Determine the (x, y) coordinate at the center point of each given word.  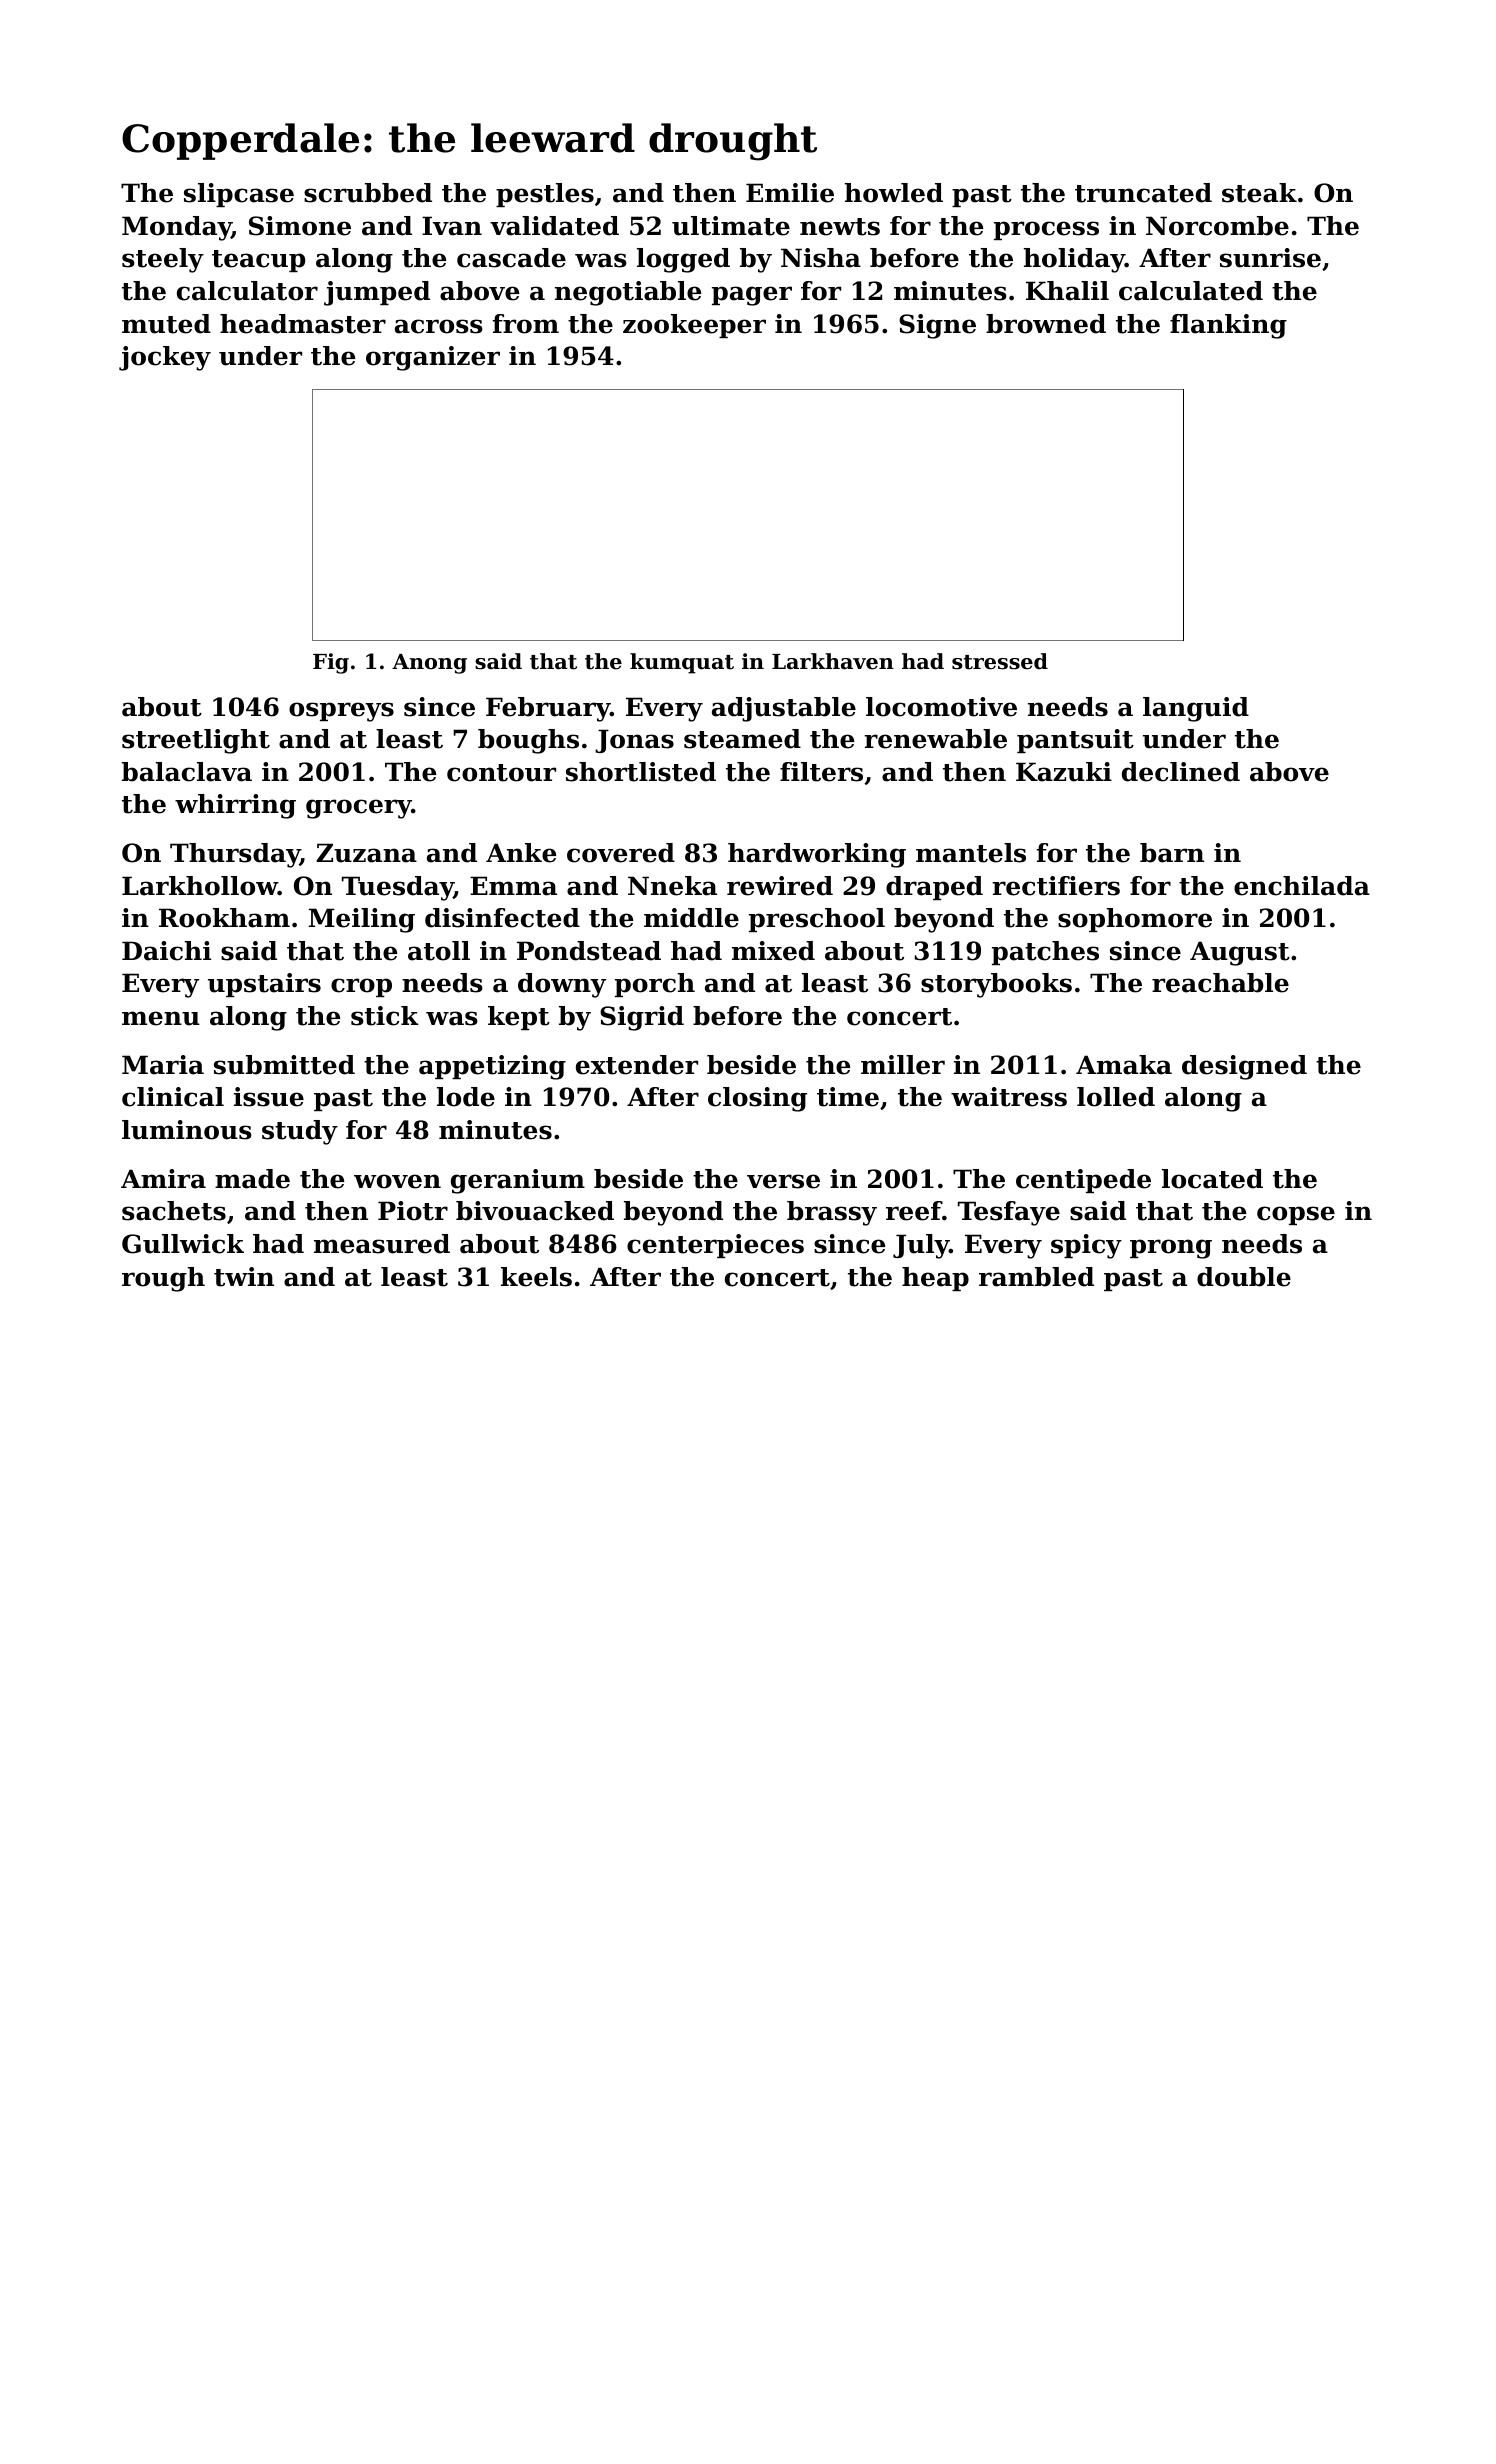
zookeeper (694, 326)
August (1240, 953)
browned (1046, 324)
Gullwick (183, 1244)
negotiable (628, 293)
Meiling (362, 920)
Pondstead (589, 951)
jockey (165, 358)
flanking (1228, 326)
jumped (377, 293)
